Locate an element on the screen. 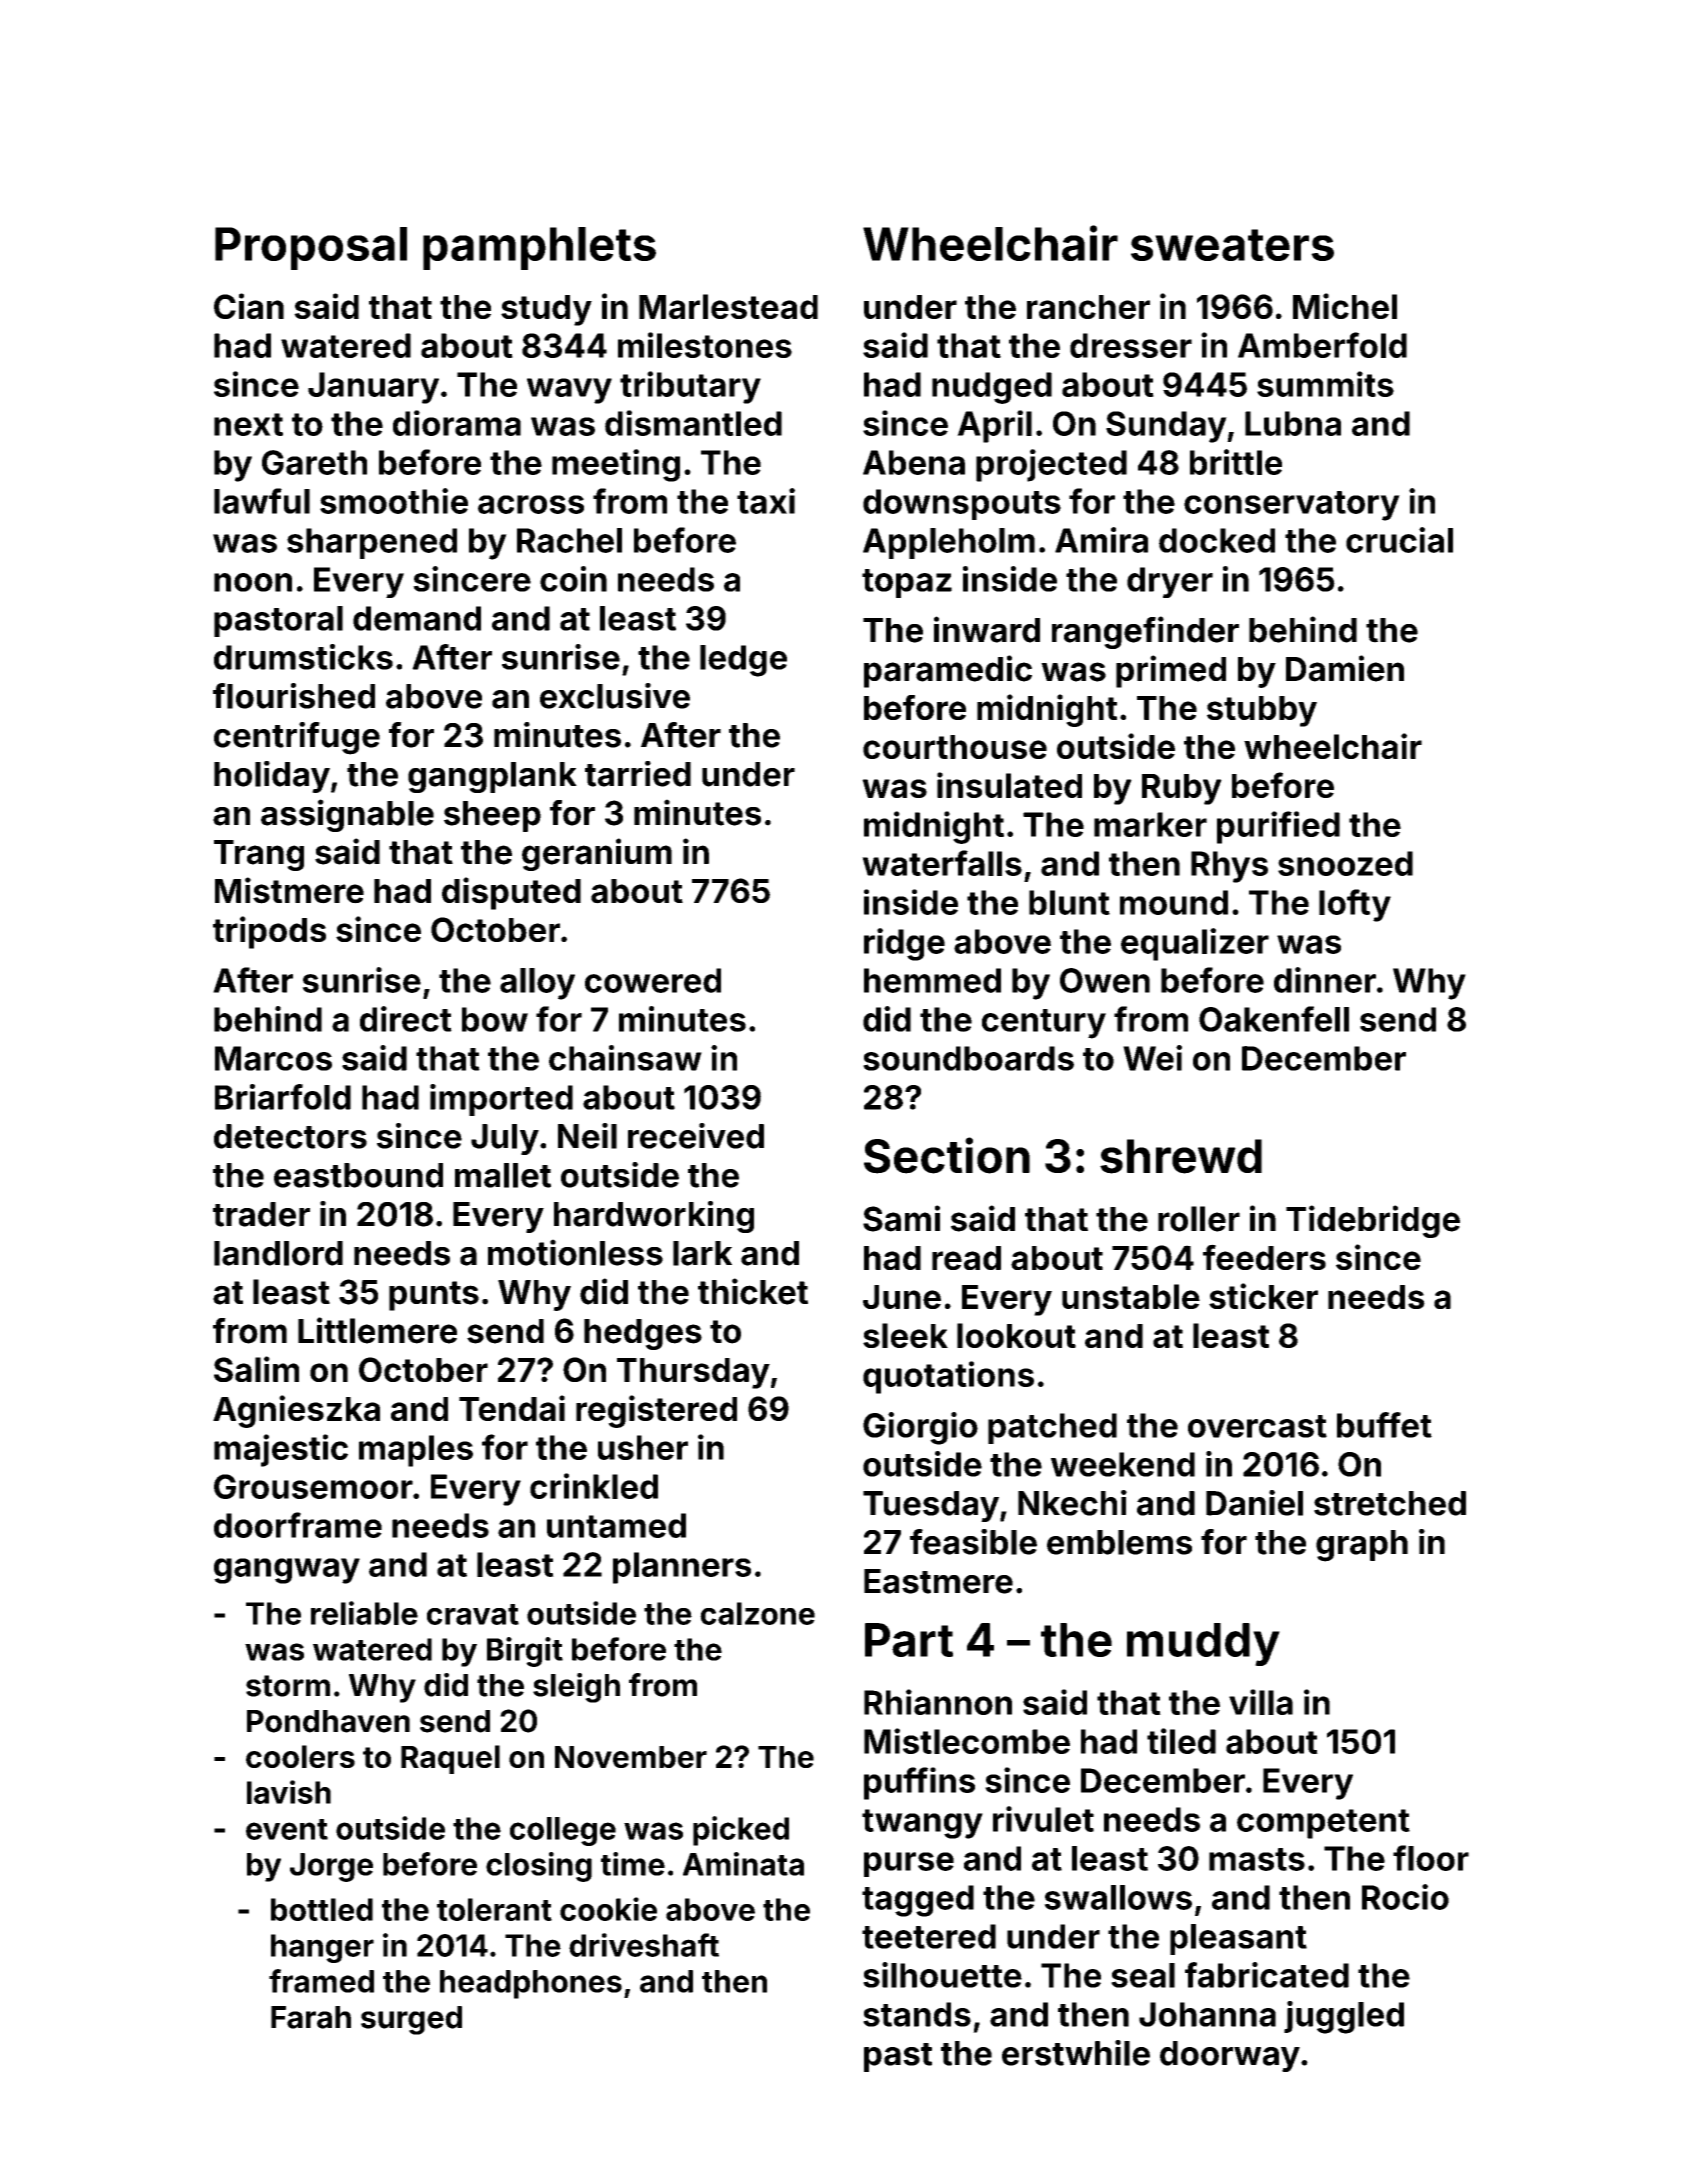 Image resolution: width=1683 pixels, height=2178 pixels. hemmed is located at coordinates (932, 980).
